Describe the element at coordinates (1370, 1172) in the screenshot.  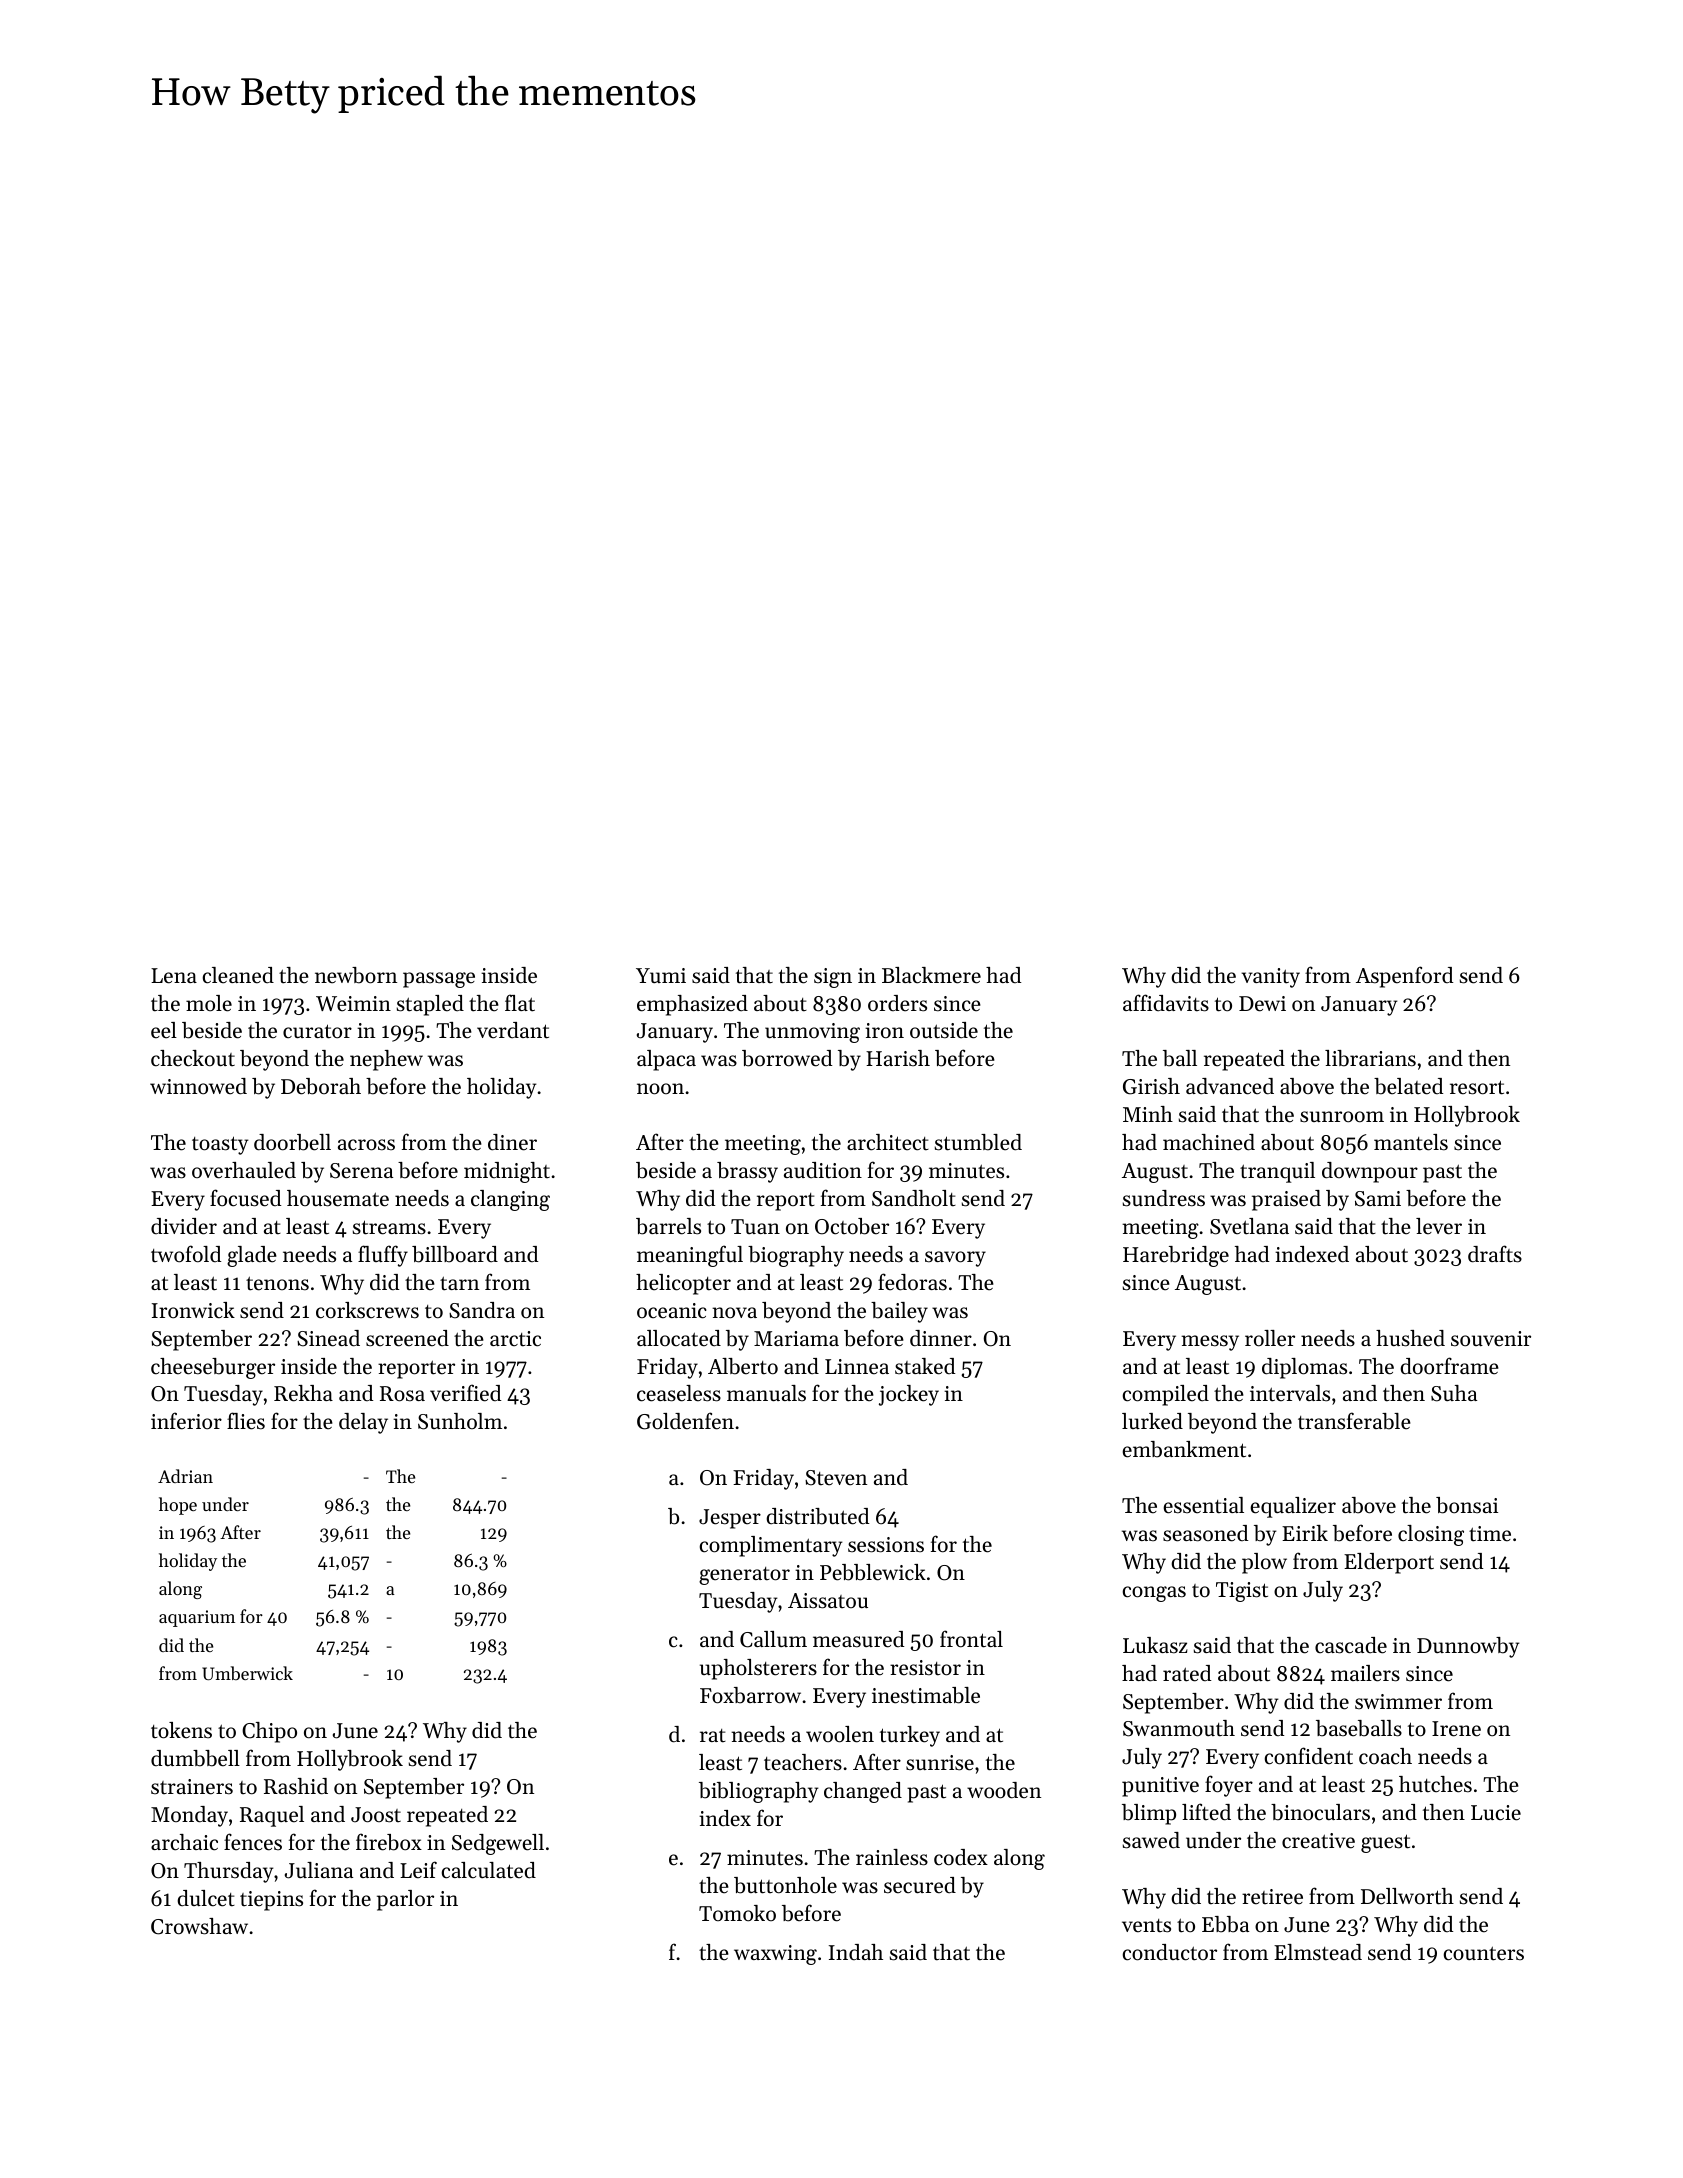
I see `downpour` at that location.
